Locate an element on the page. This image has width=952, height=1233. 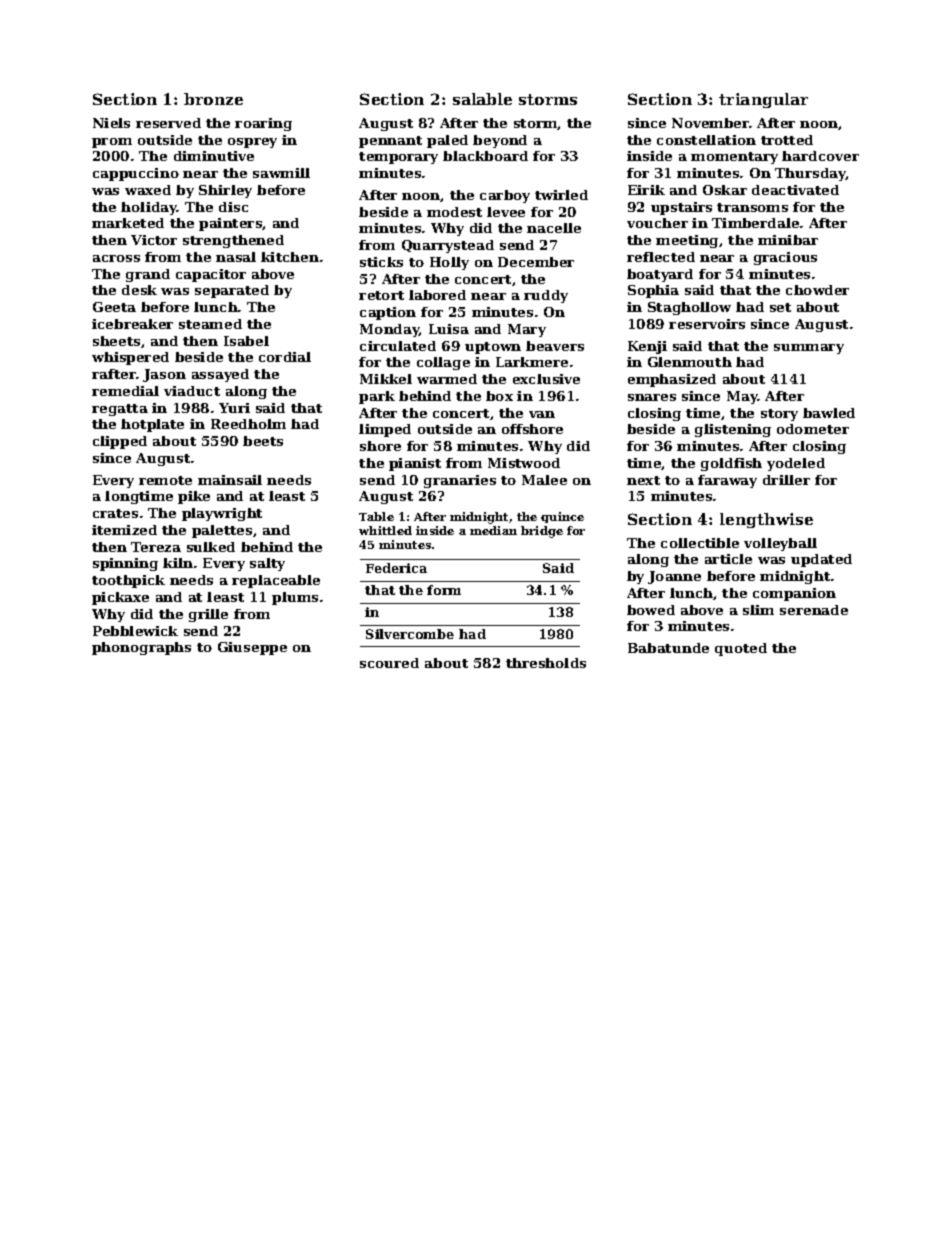
salable is located at coordinates (482, 99).
